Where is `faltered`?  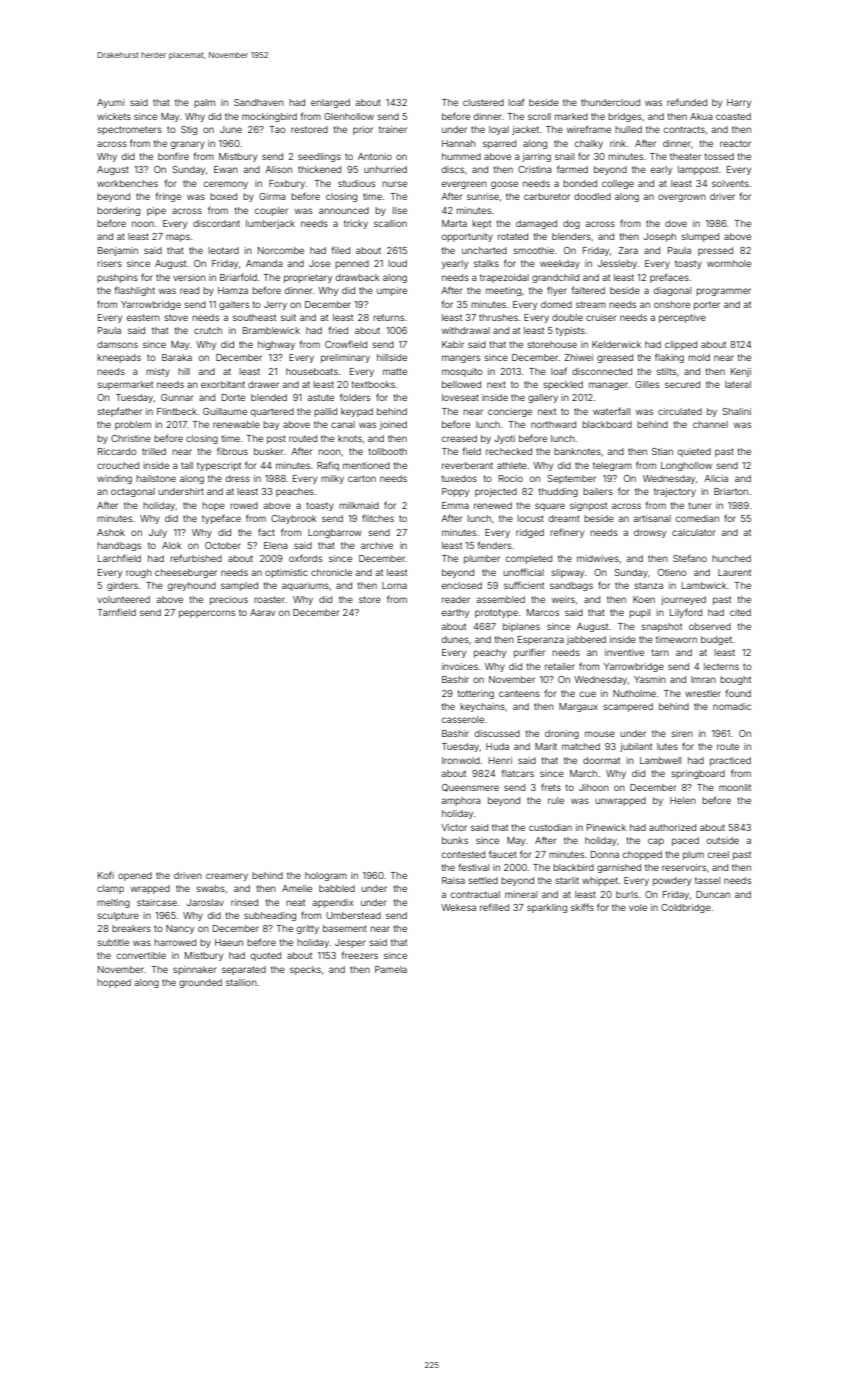
faltered is located at coordinates (588, 290).
